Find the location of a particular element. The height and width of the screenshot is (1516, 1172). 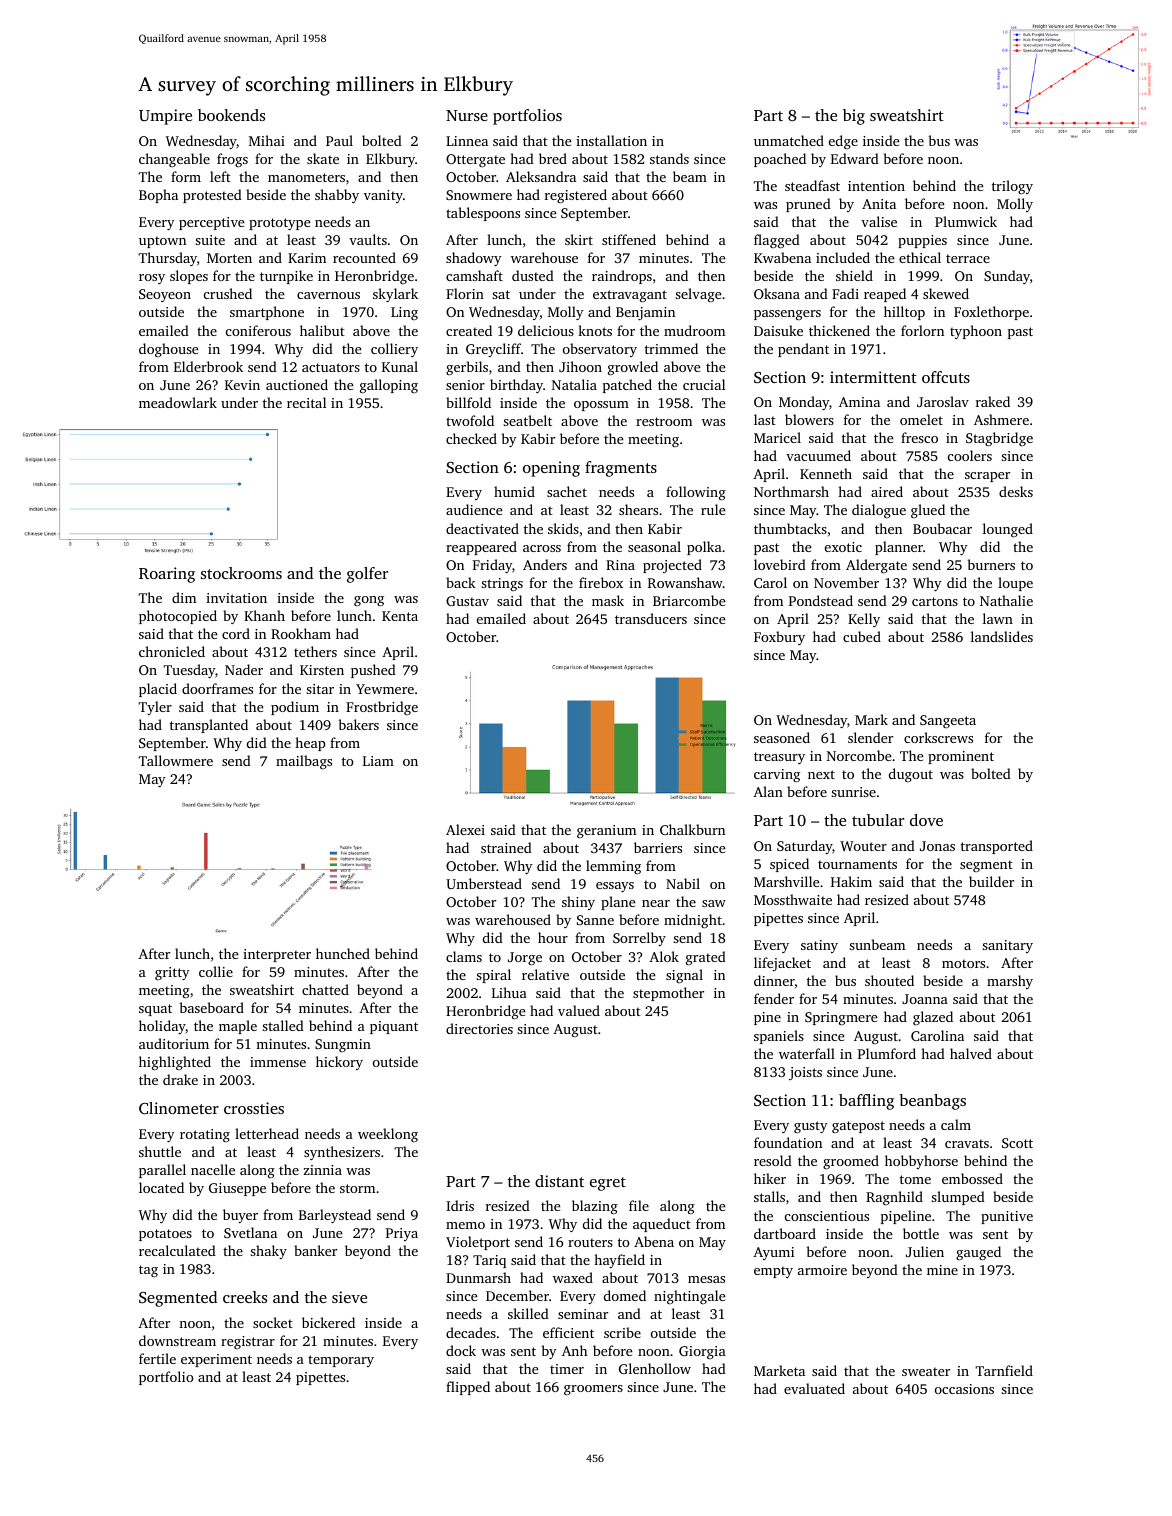

typhoon is located at coordinates (976, 332).
